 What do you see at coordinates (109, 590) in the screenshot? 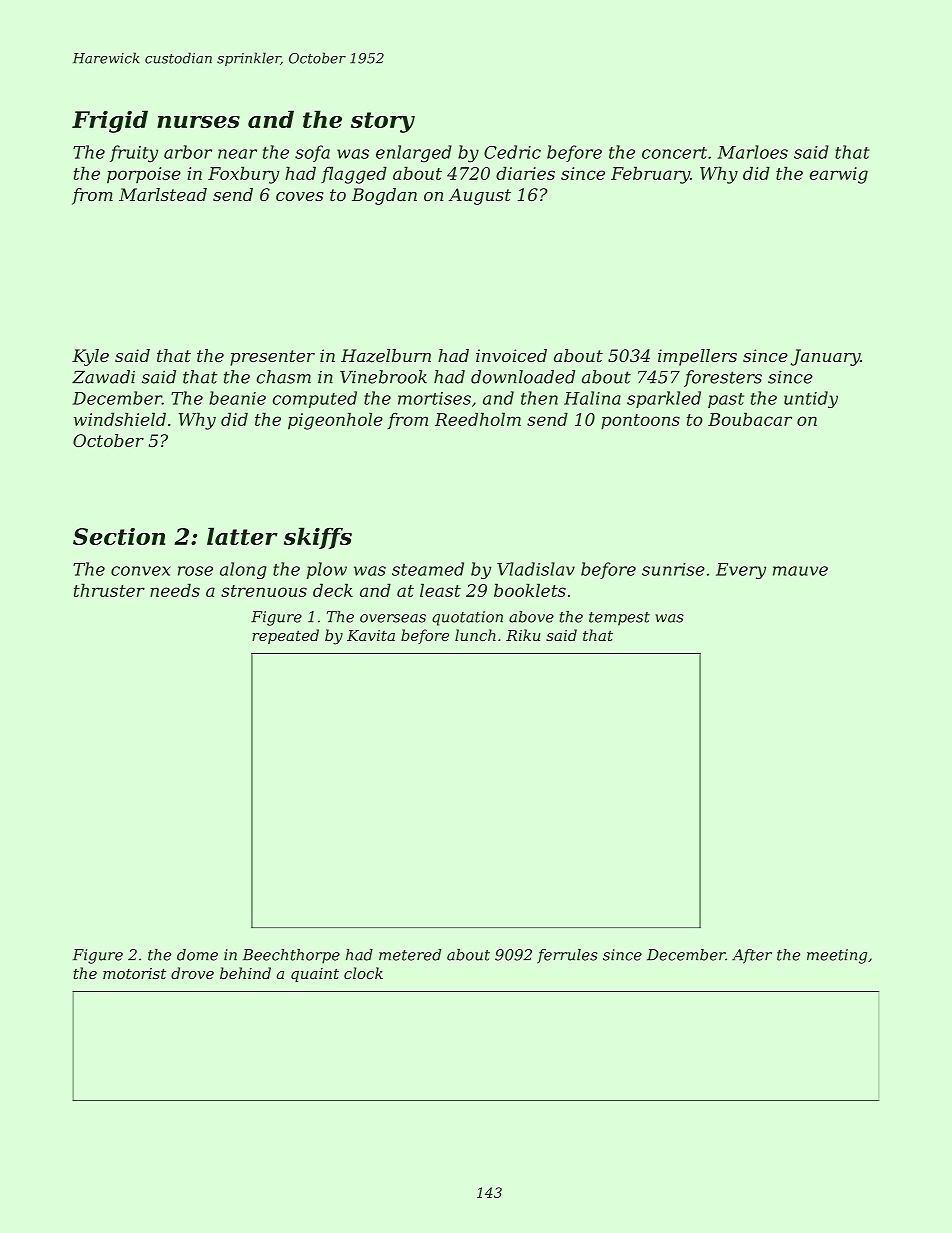
I see `thruster` at bounding box center [109, 590].
